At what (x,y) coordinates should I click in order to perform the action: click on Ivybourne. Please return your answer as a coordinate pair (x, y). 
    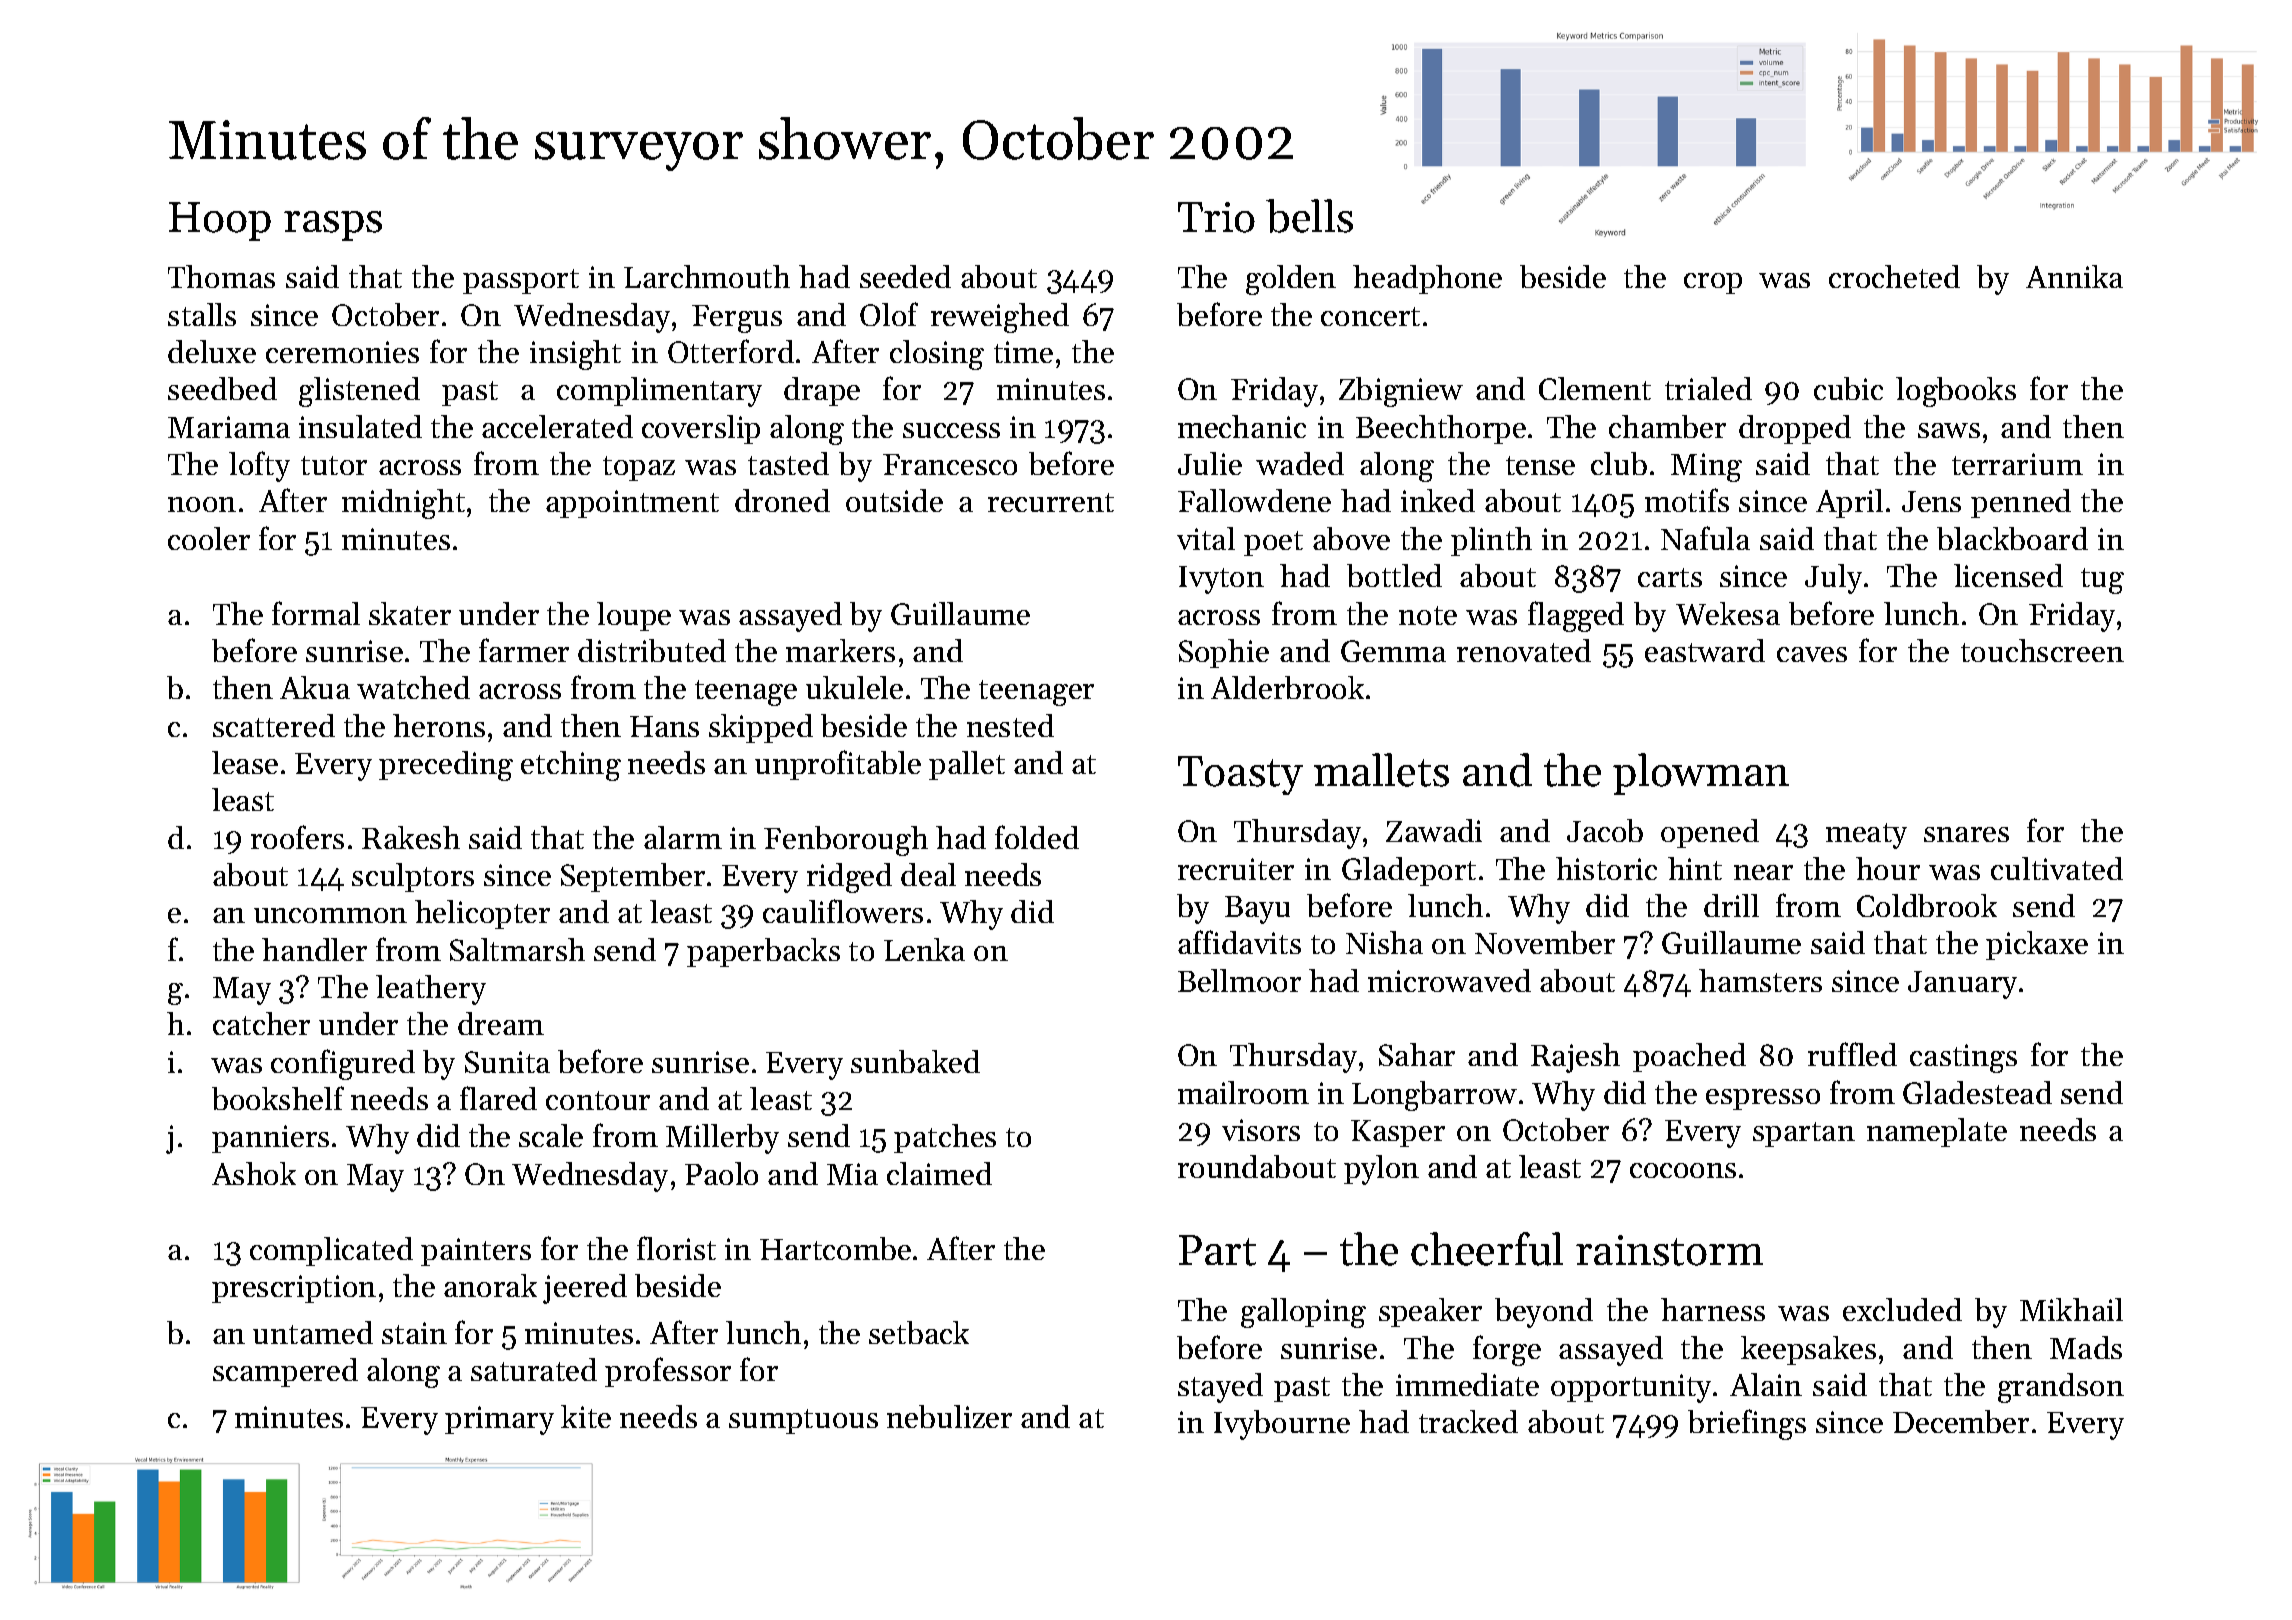
    Looking at the image, I should click on (1282, 1425).
